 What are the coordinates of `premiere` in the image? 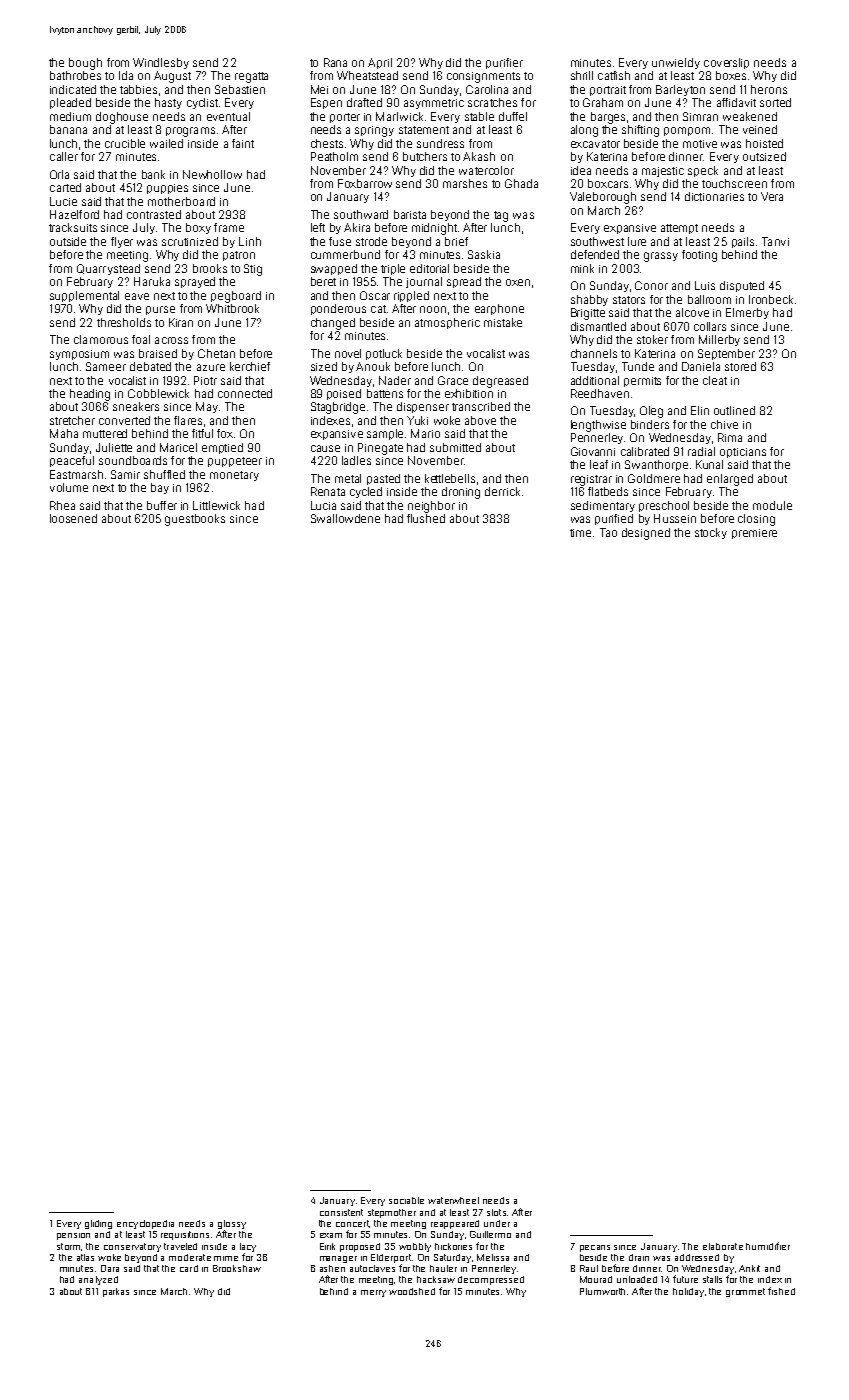 It's located at (754, 534).
